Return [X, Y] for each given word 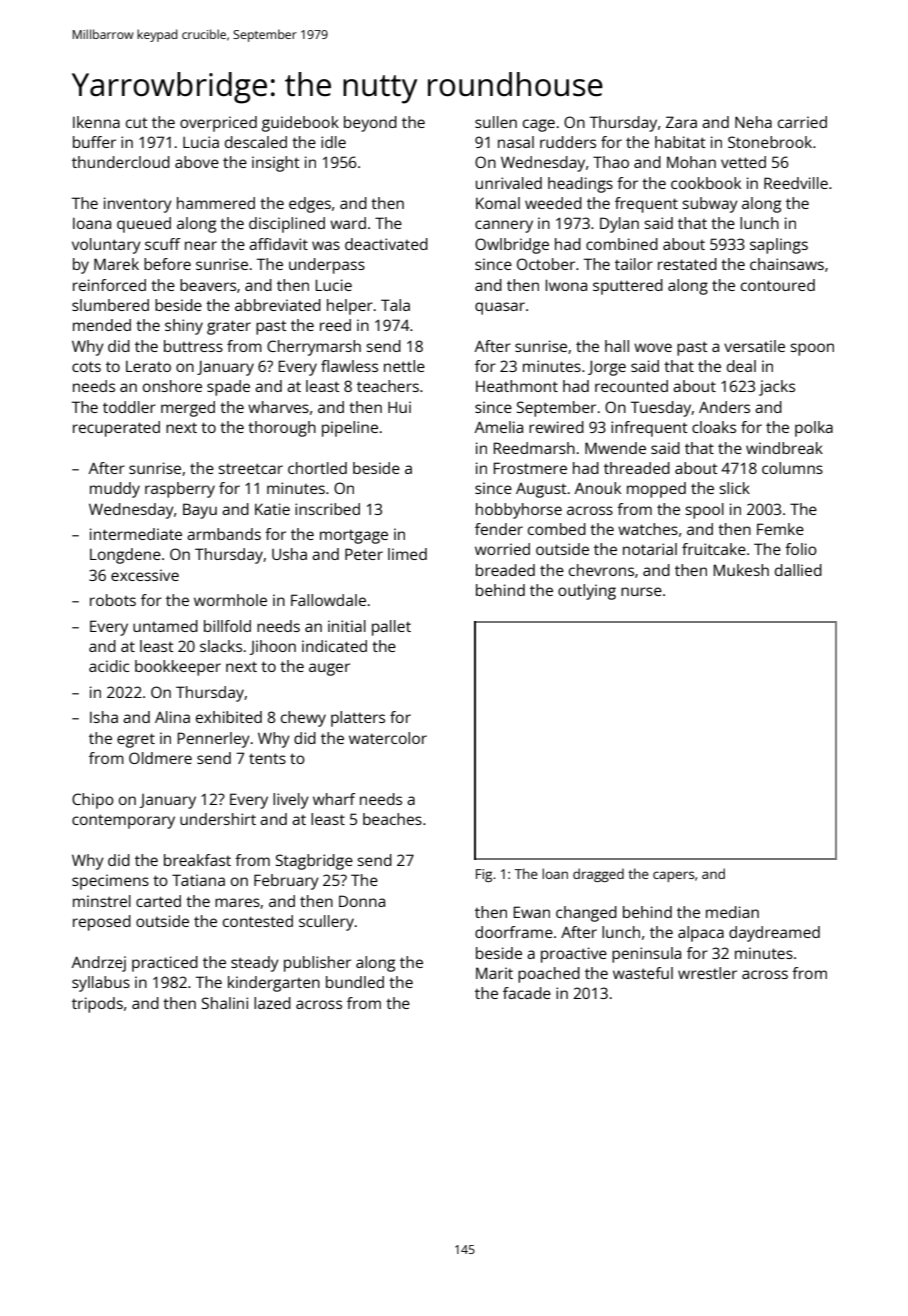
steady [255, 964]
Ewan [532, 912]
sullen [496, 122]
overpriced [218, 124]
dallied [798, 570]
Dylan [619, 225]
